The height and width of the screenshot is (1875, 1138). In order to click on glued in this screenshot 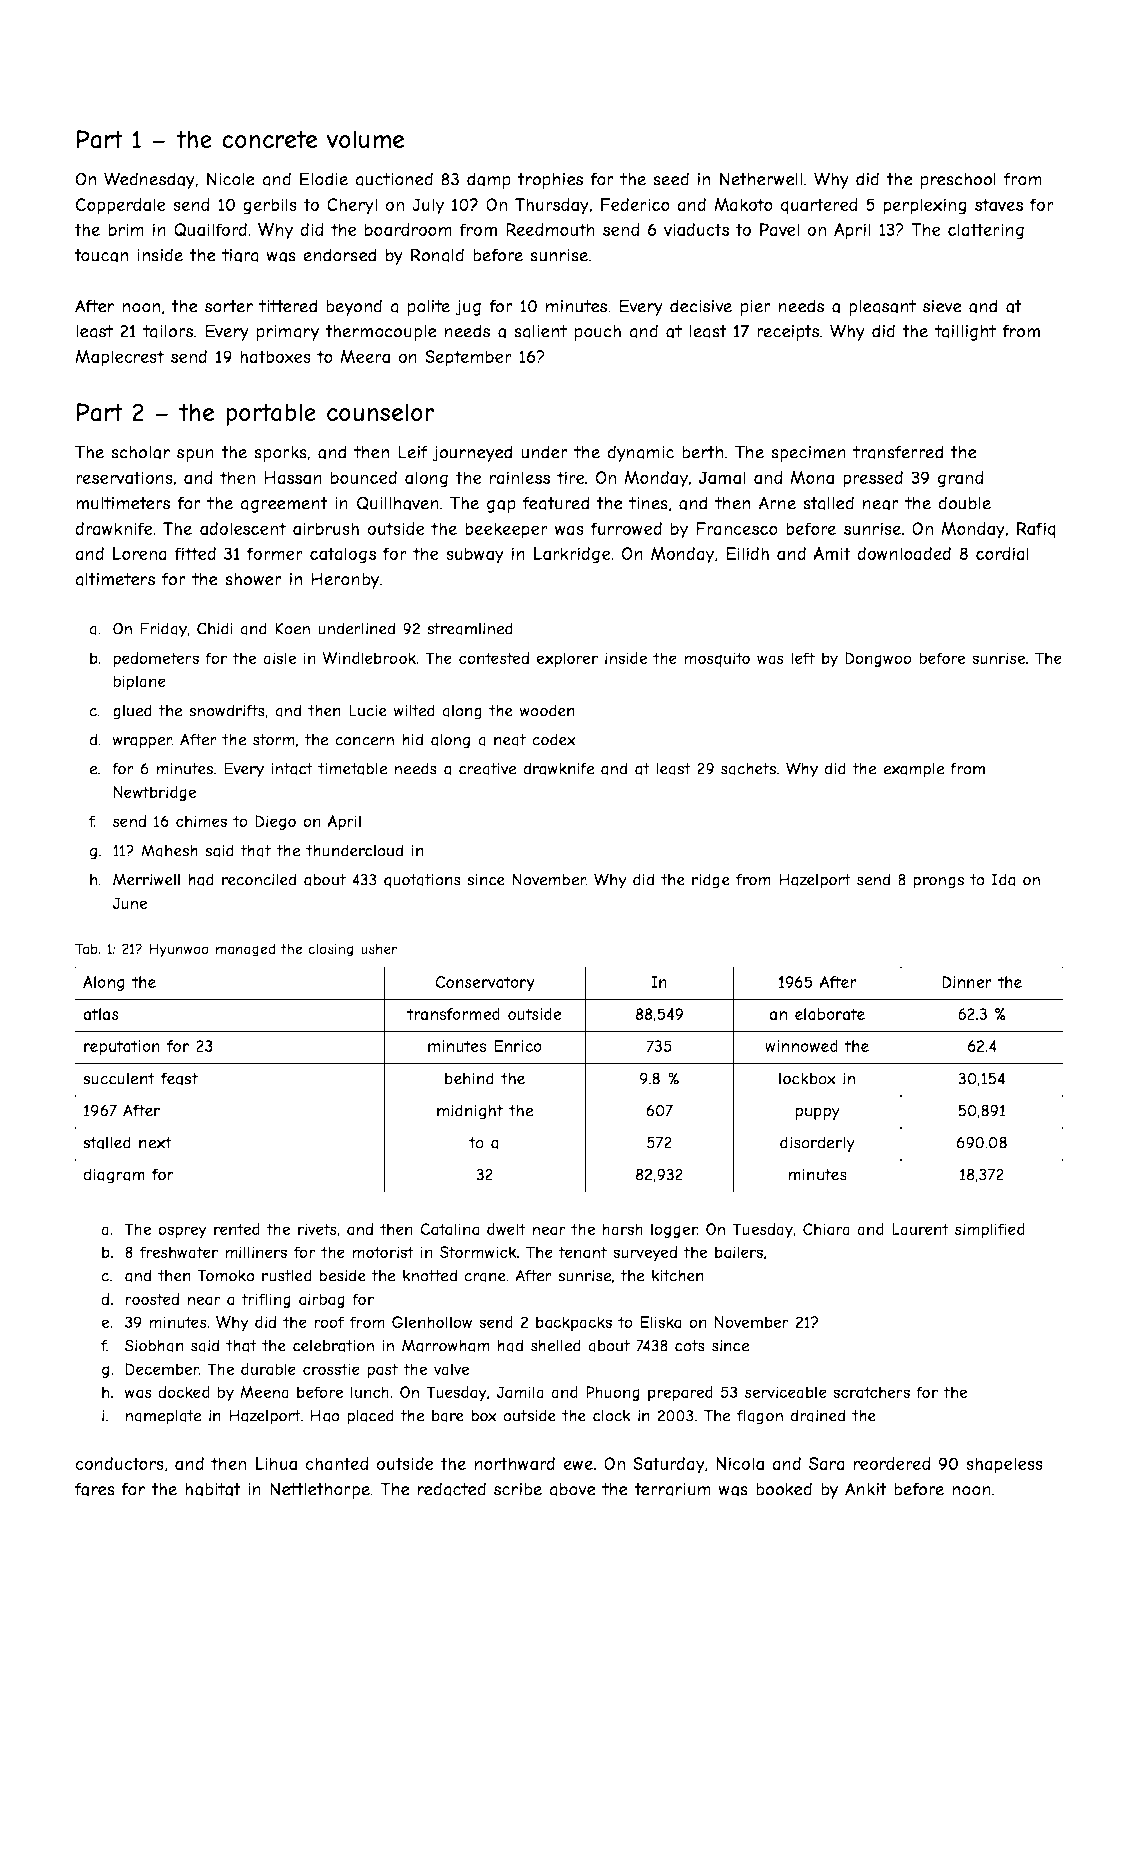, I will do `click(132, 712)`.
